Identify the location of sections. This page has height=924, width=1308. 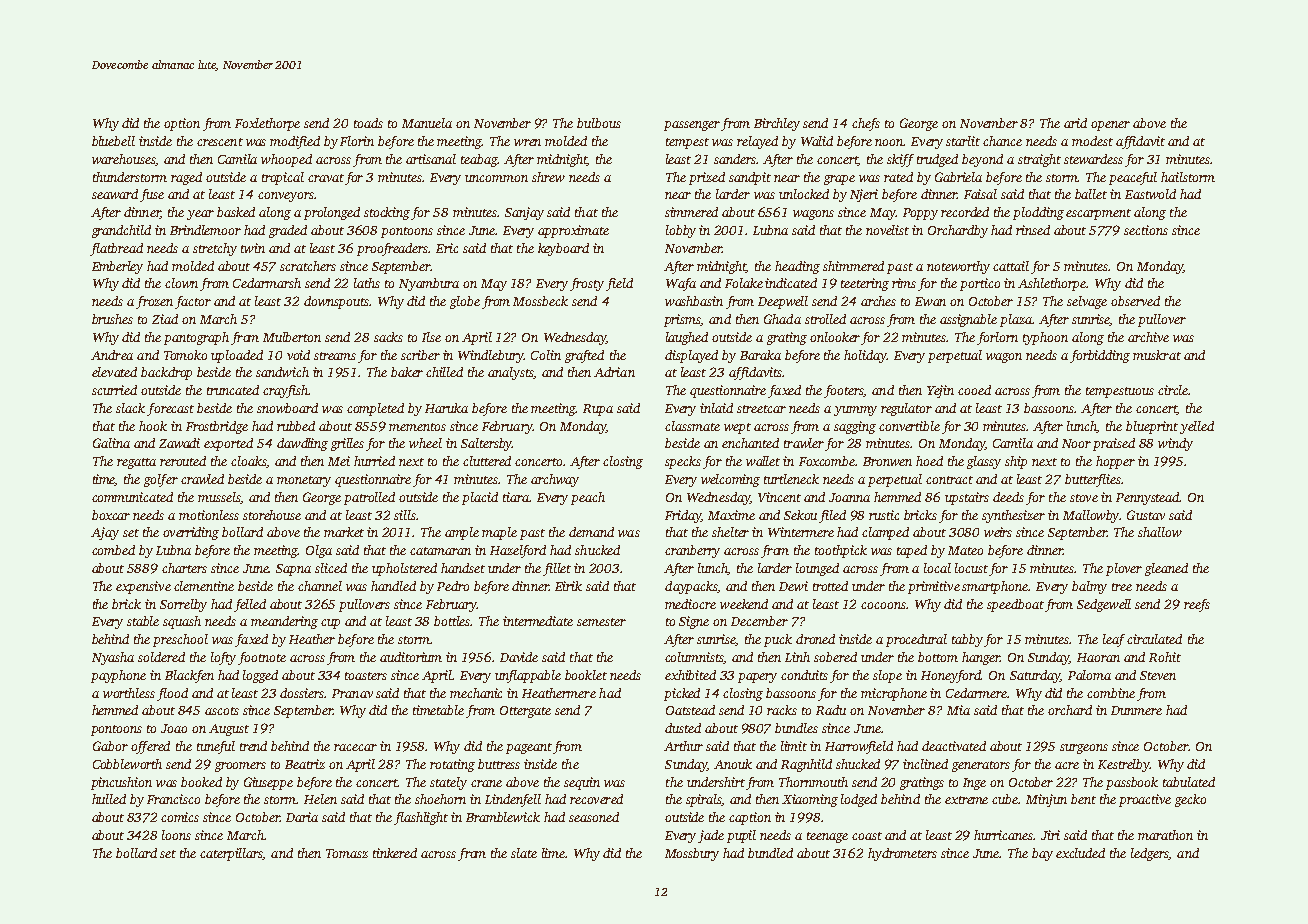
(1146, 230).
